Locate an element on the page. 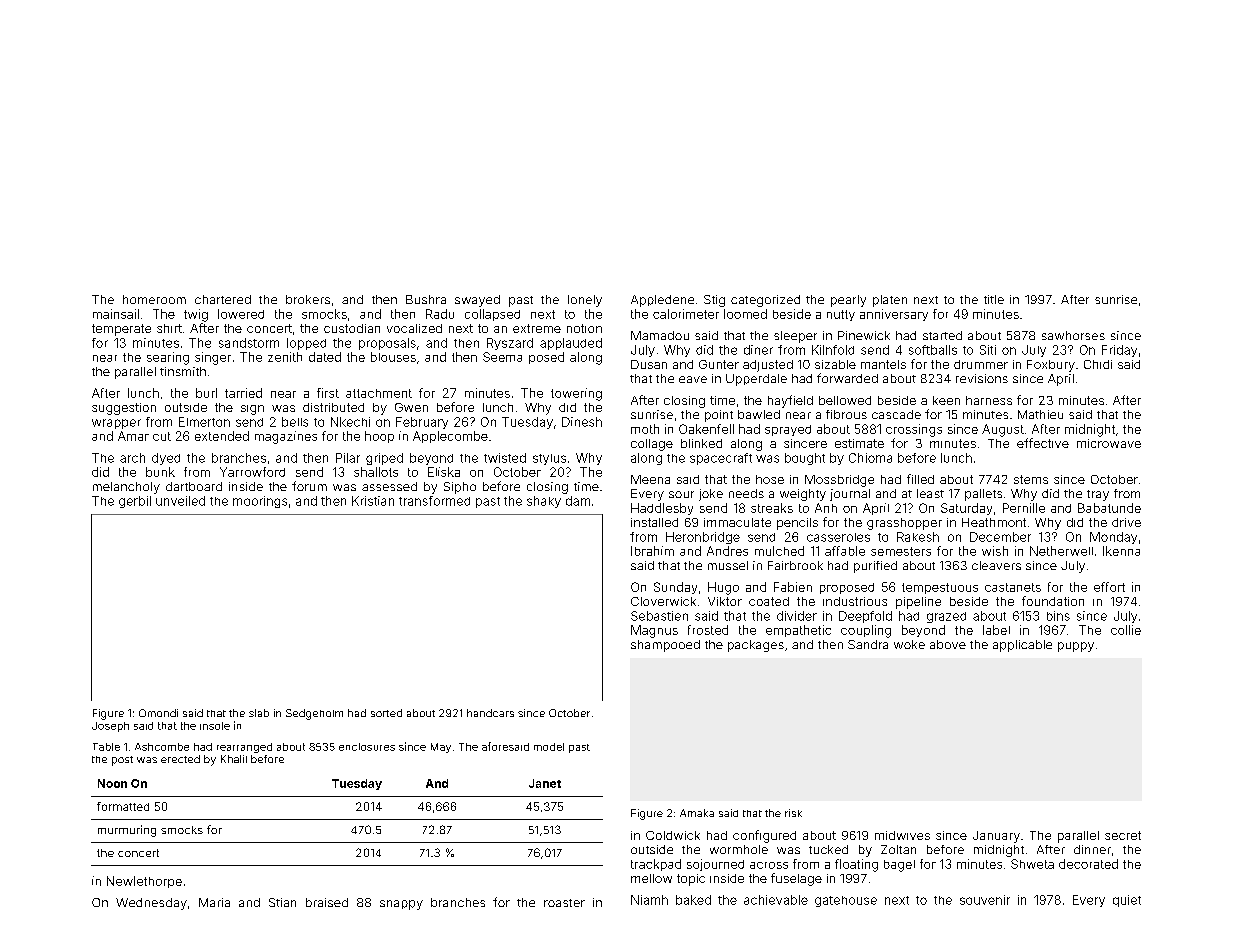 This image has width=1233, height=952. braised is located at coordinates (327, 902).
